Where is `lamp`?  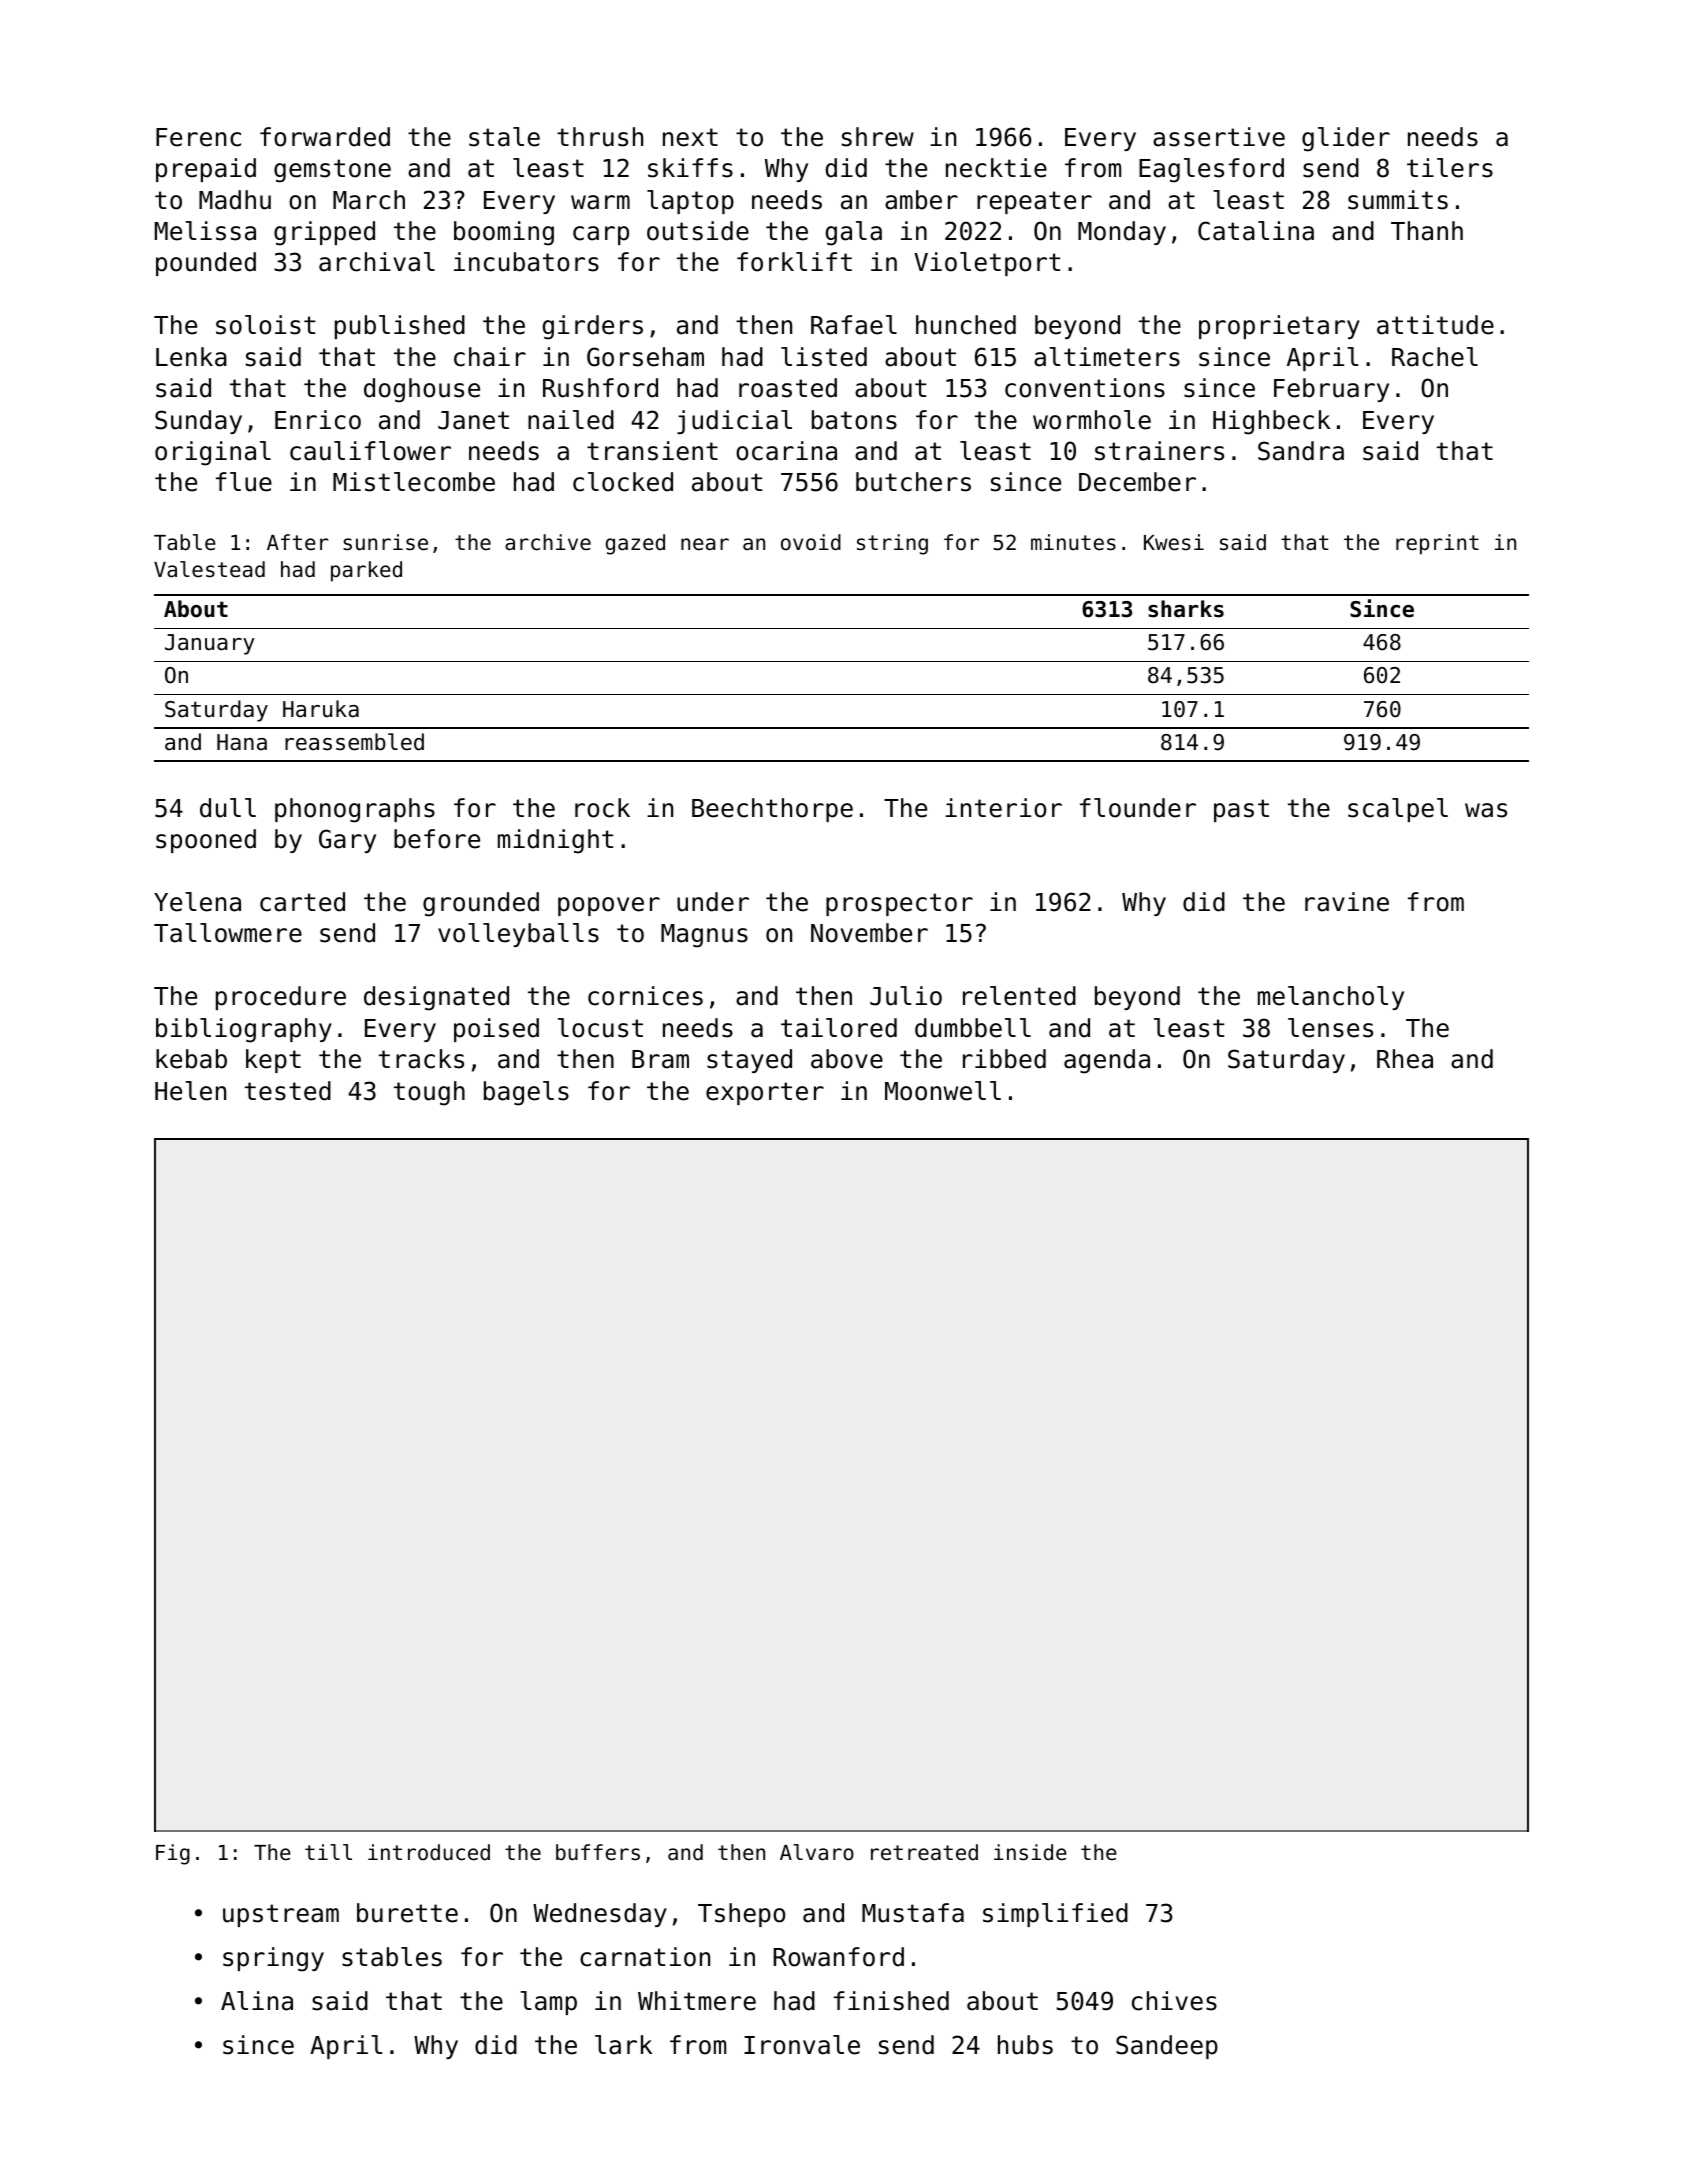 lamp is located at coordinates (548, 2003).
